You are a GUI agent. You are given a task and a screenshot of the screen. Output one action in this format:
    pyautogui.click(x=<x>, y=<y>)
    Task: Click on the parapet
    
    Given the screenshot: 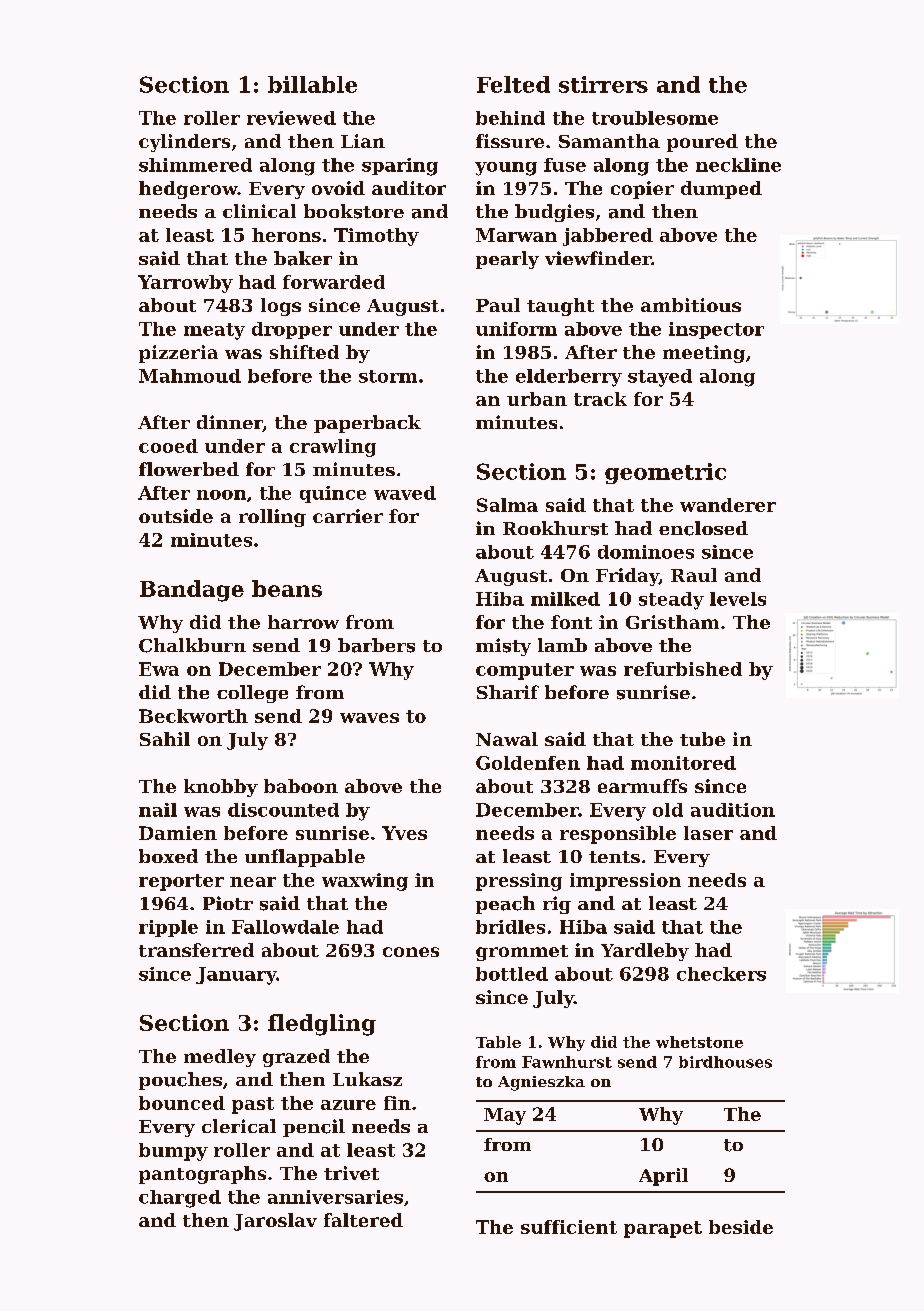 What is the action you would take?
    pyautogui.click(x=663, y=1229)
